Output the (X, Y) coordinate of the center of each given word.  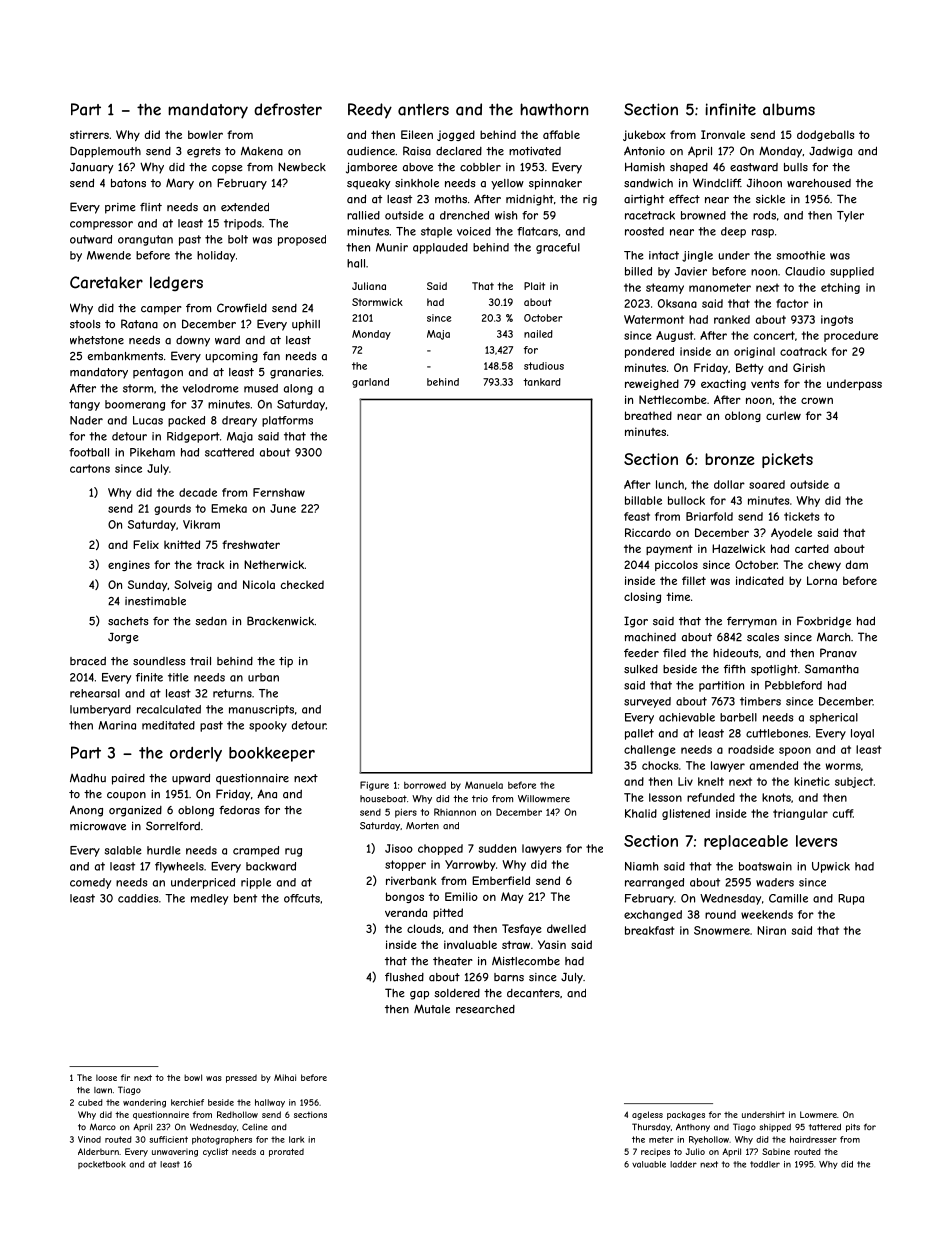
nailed (538, 334)
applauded (440, 248)
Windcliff (717, 183)
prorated (286, 1152)
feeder (641, 653)
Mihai (285, 1077)
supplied (852, 272)
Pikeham (152, 452)
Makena (262, 151)
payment (669, 550)
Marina (117, 725)
